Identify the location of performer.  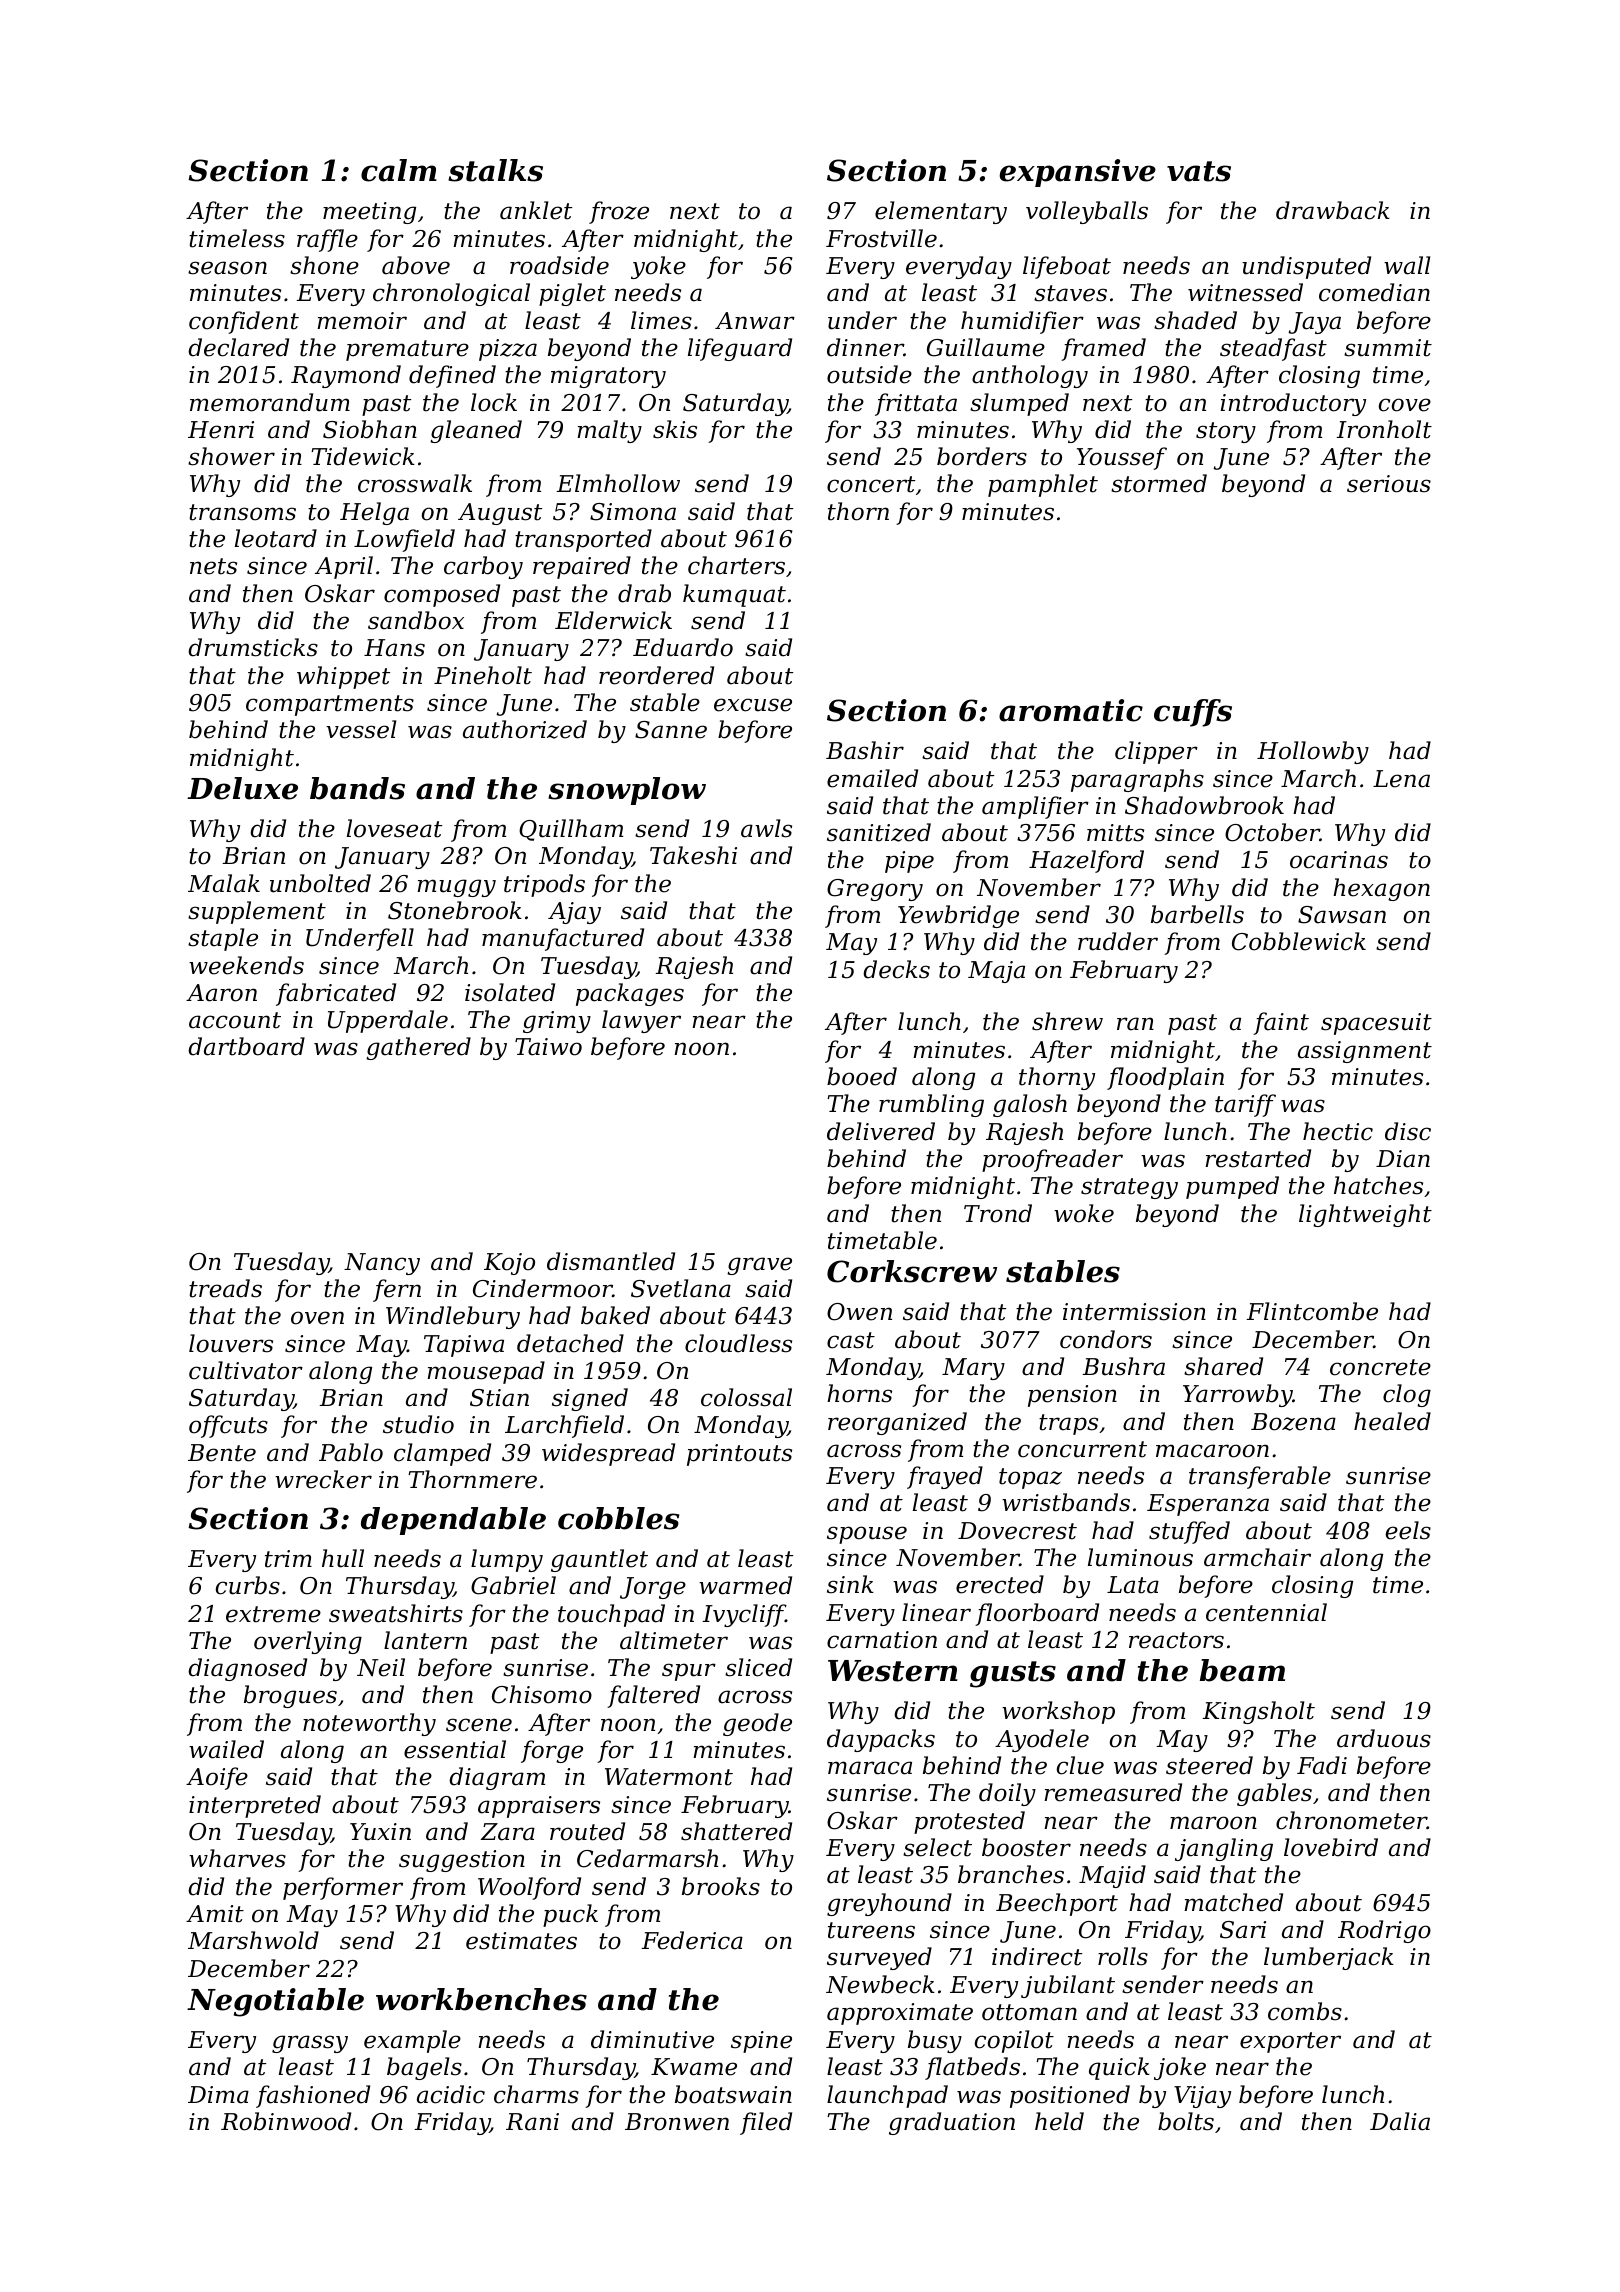
(343, 1888).
